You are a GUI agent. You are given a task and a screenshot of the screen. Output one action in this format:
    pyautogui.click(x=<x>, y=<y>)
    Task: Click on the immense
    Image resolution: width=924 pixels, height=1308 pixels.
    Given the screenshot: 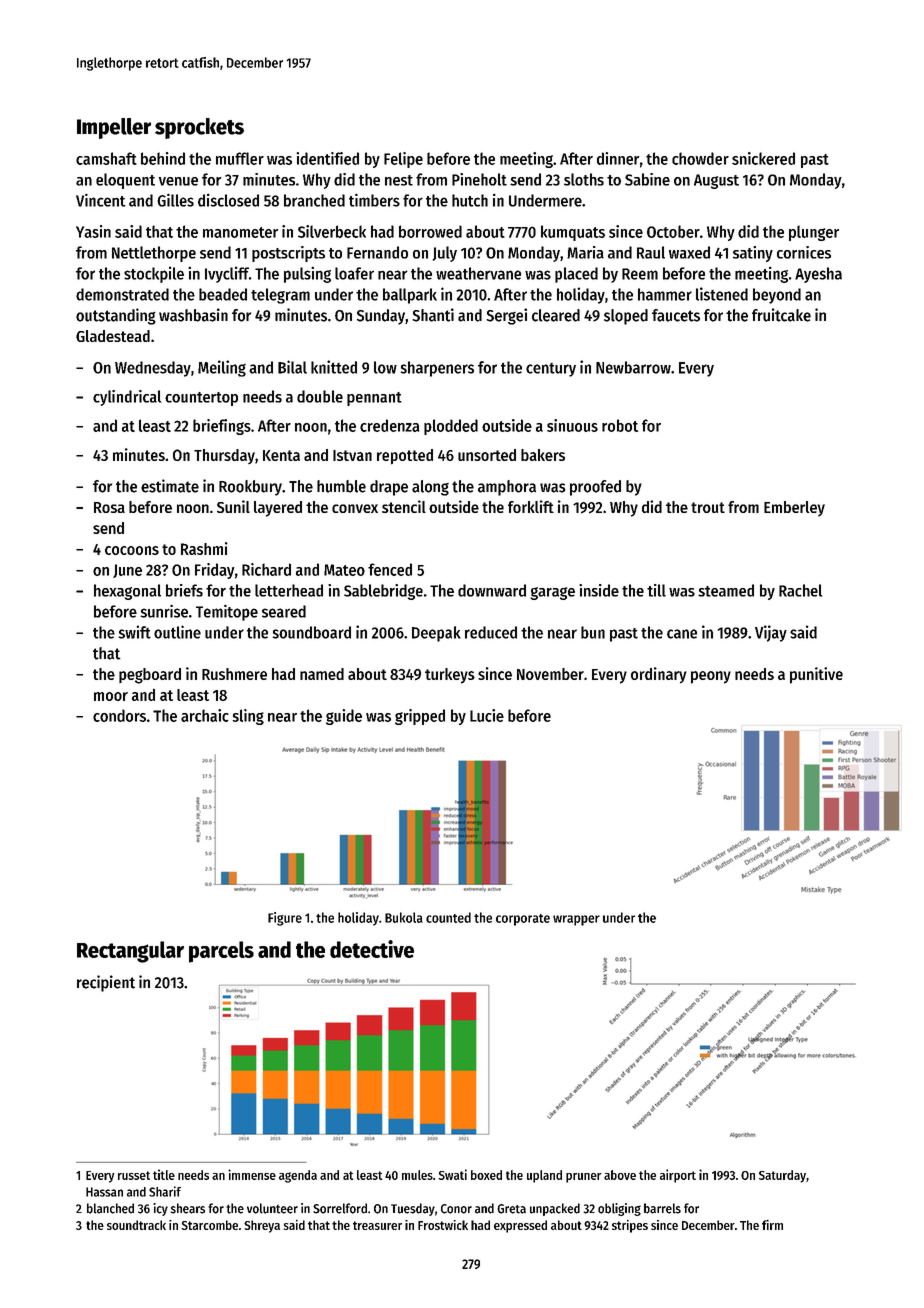 What is the action you would take?
    pyautogui.click(x=252, y=1174)
